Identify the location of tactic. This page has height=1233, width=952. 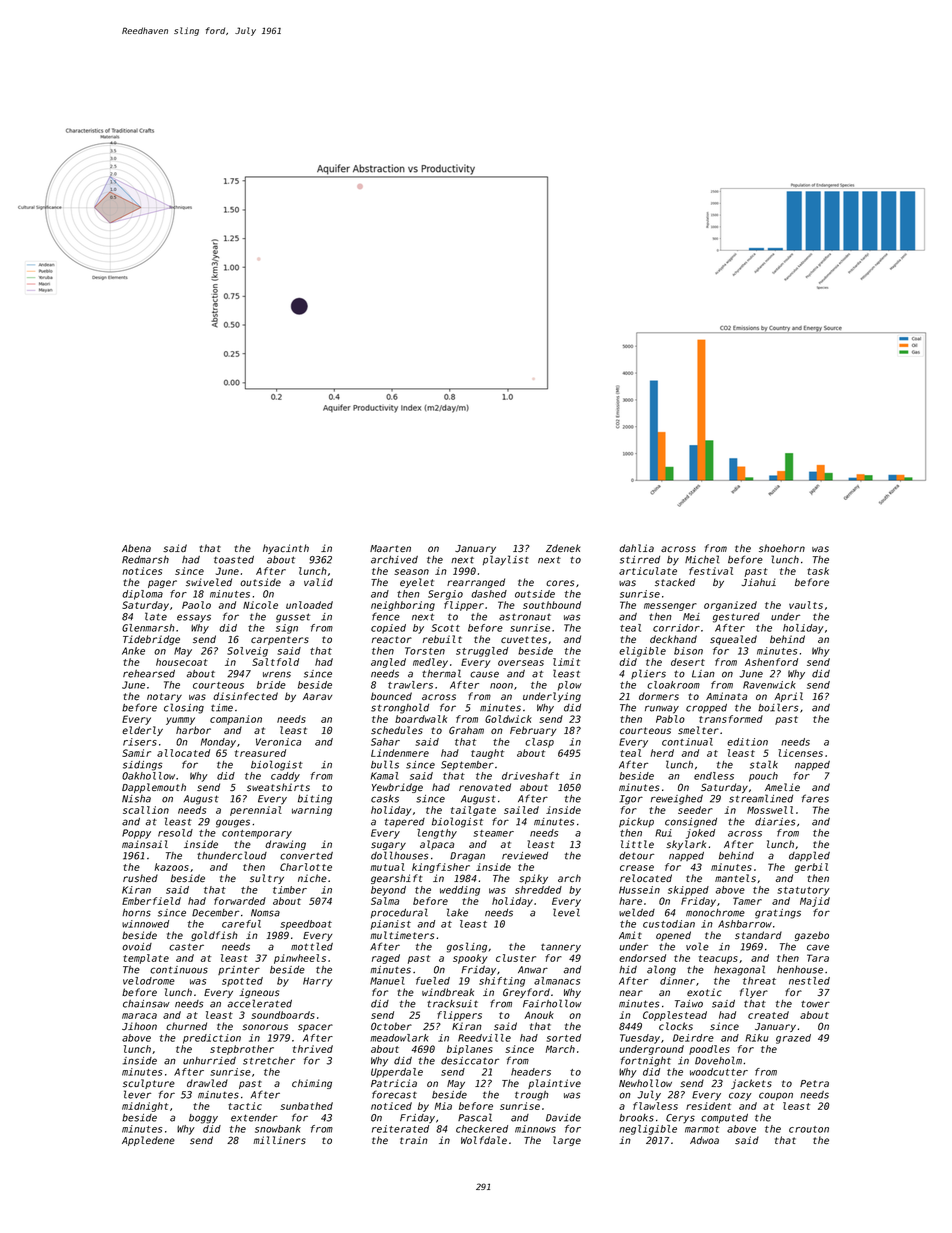
(245, 1106).
